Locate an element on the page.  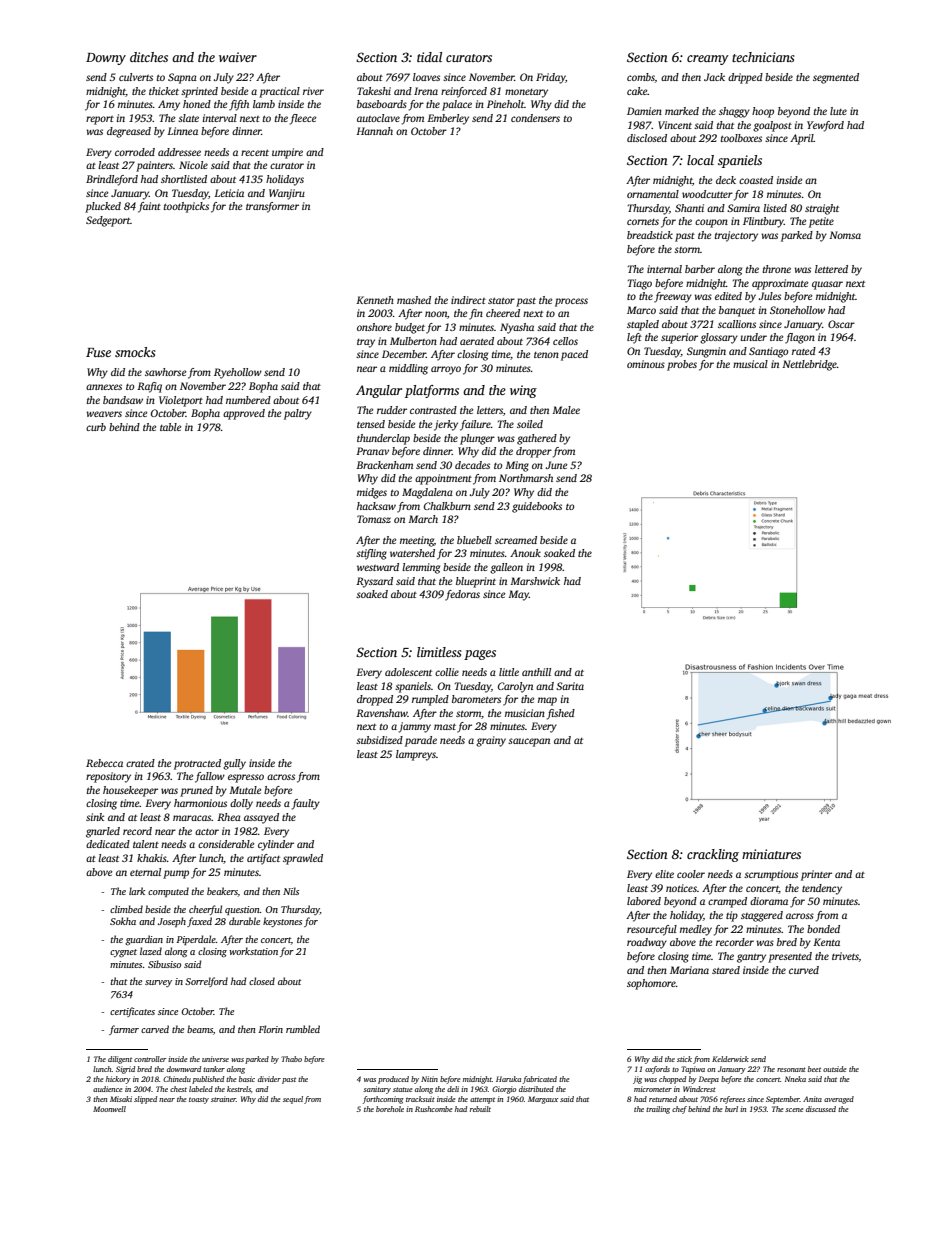
transformer is located at coordinates (272, 207).
